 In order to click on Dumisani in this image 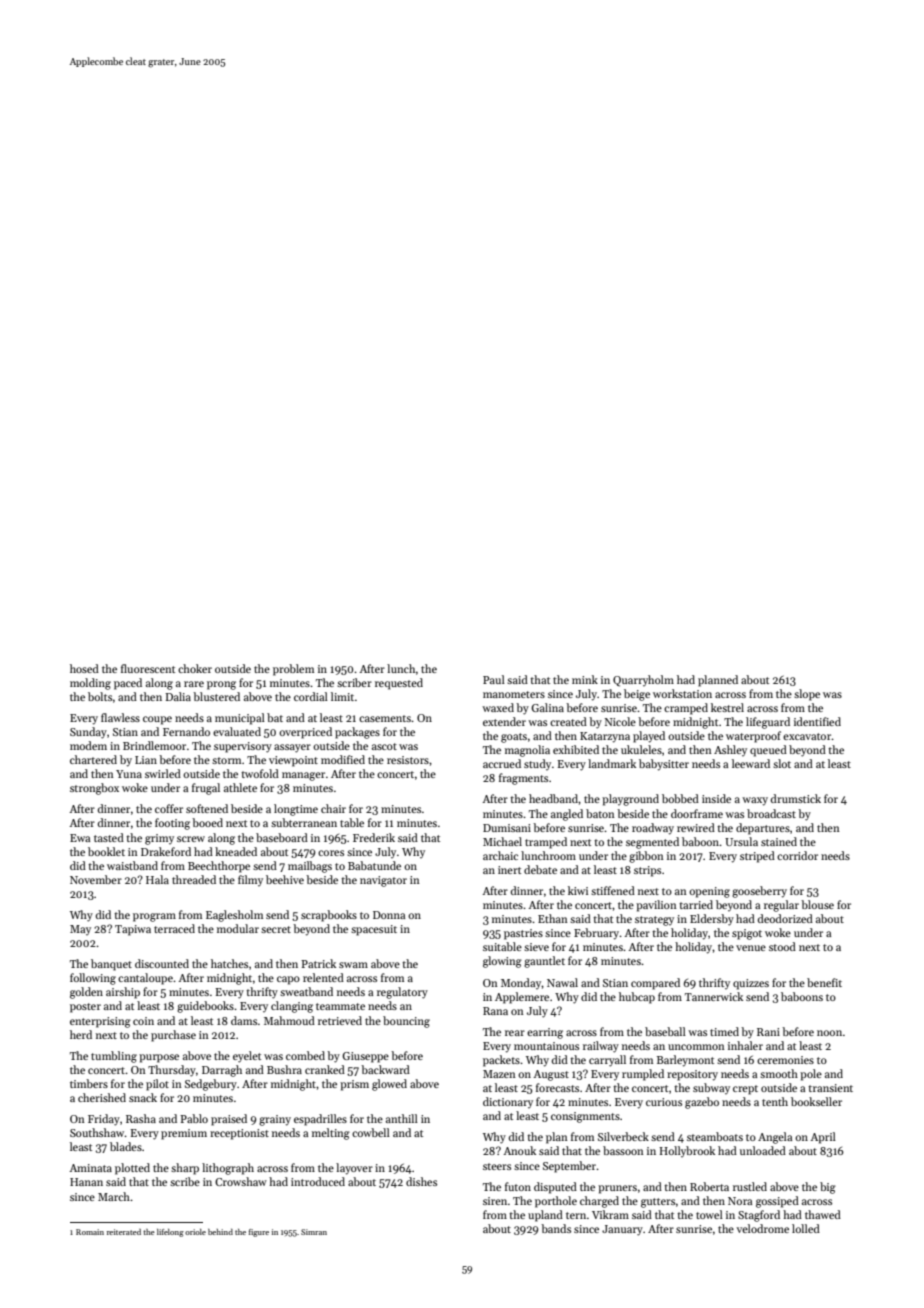, I will do `click(507, 828)`.
